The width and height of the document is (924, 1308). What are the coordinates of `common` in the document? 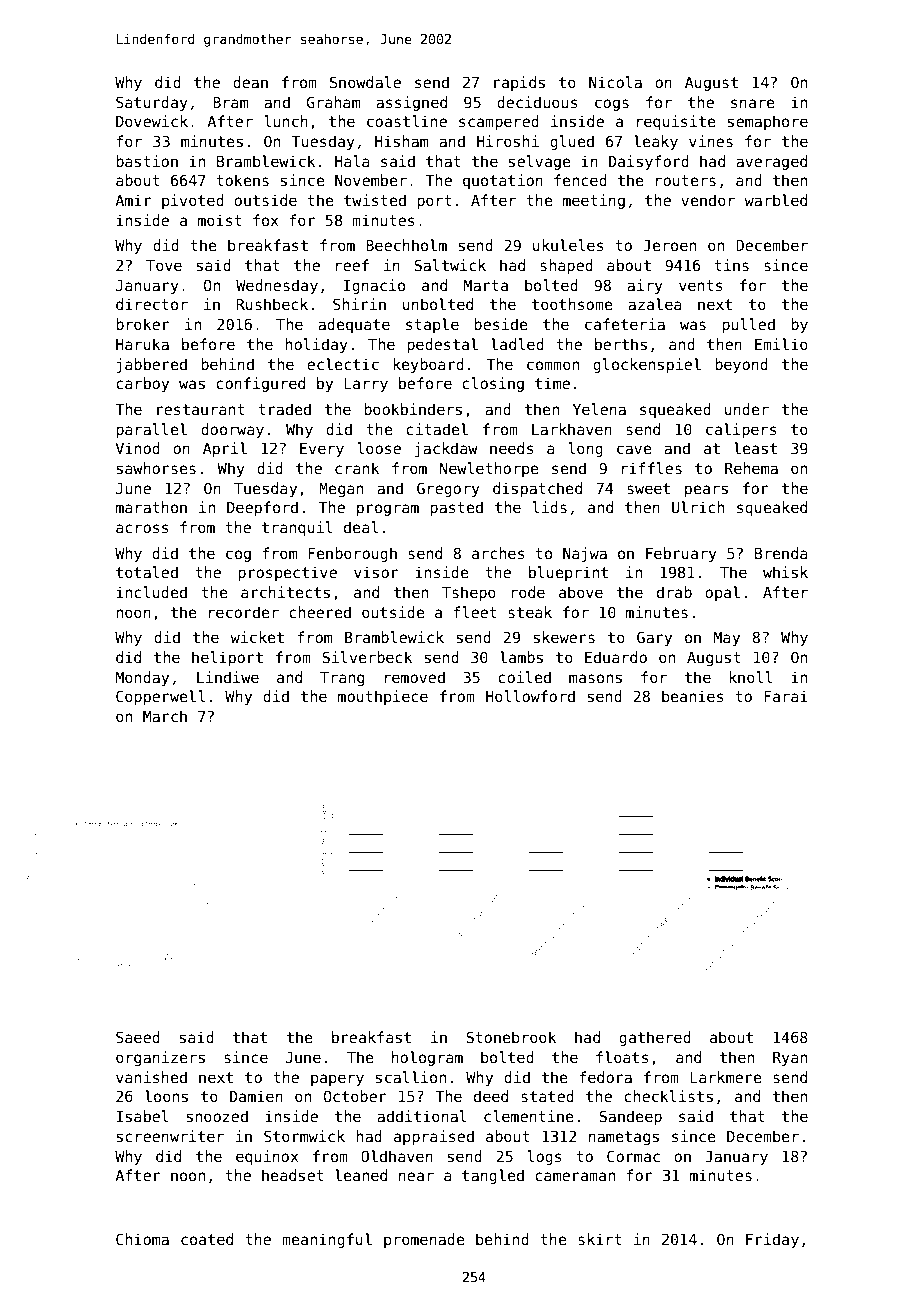 It's located at (553, 365).
